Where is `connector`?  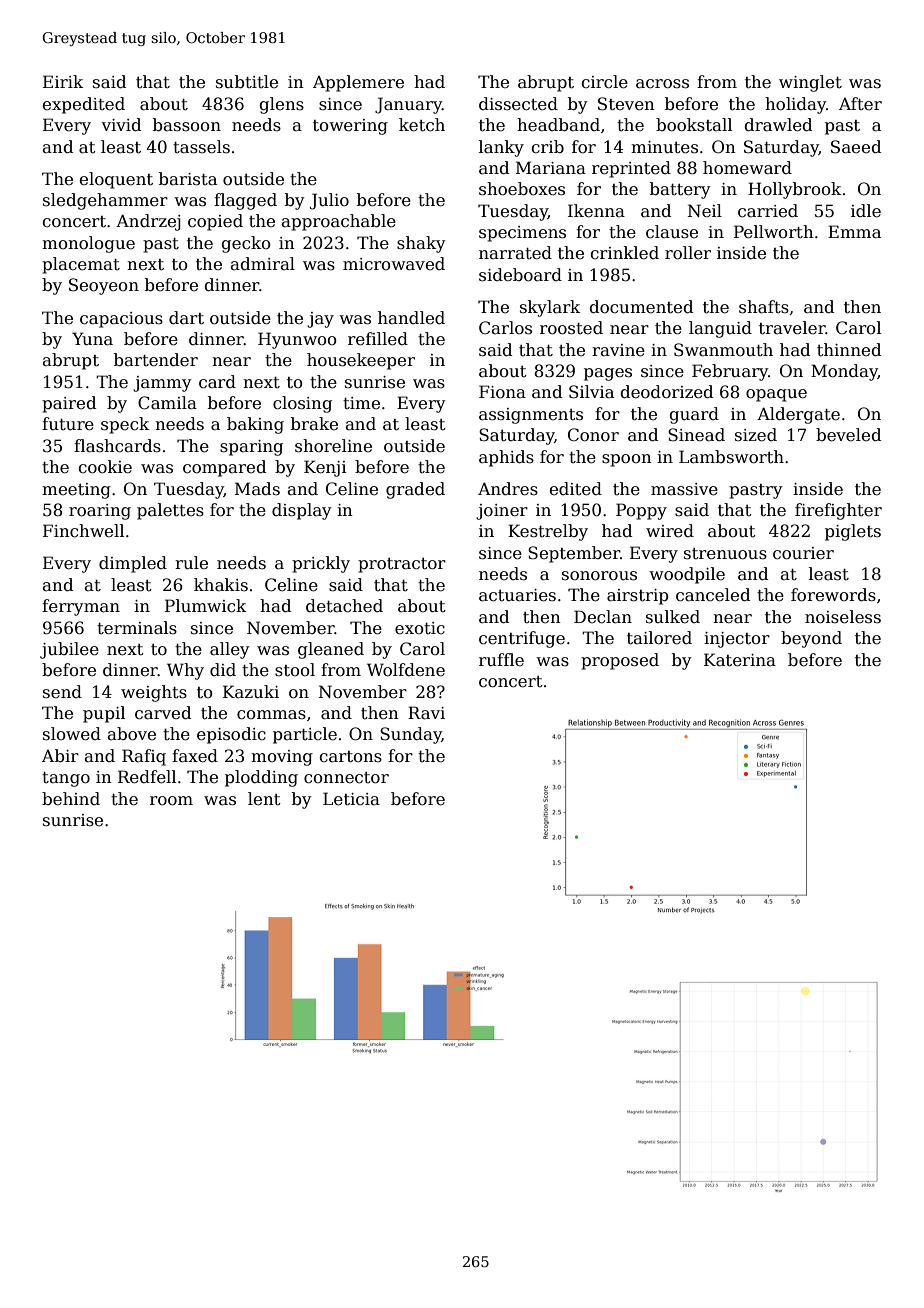 connector is located at coordinates (346, 778).
